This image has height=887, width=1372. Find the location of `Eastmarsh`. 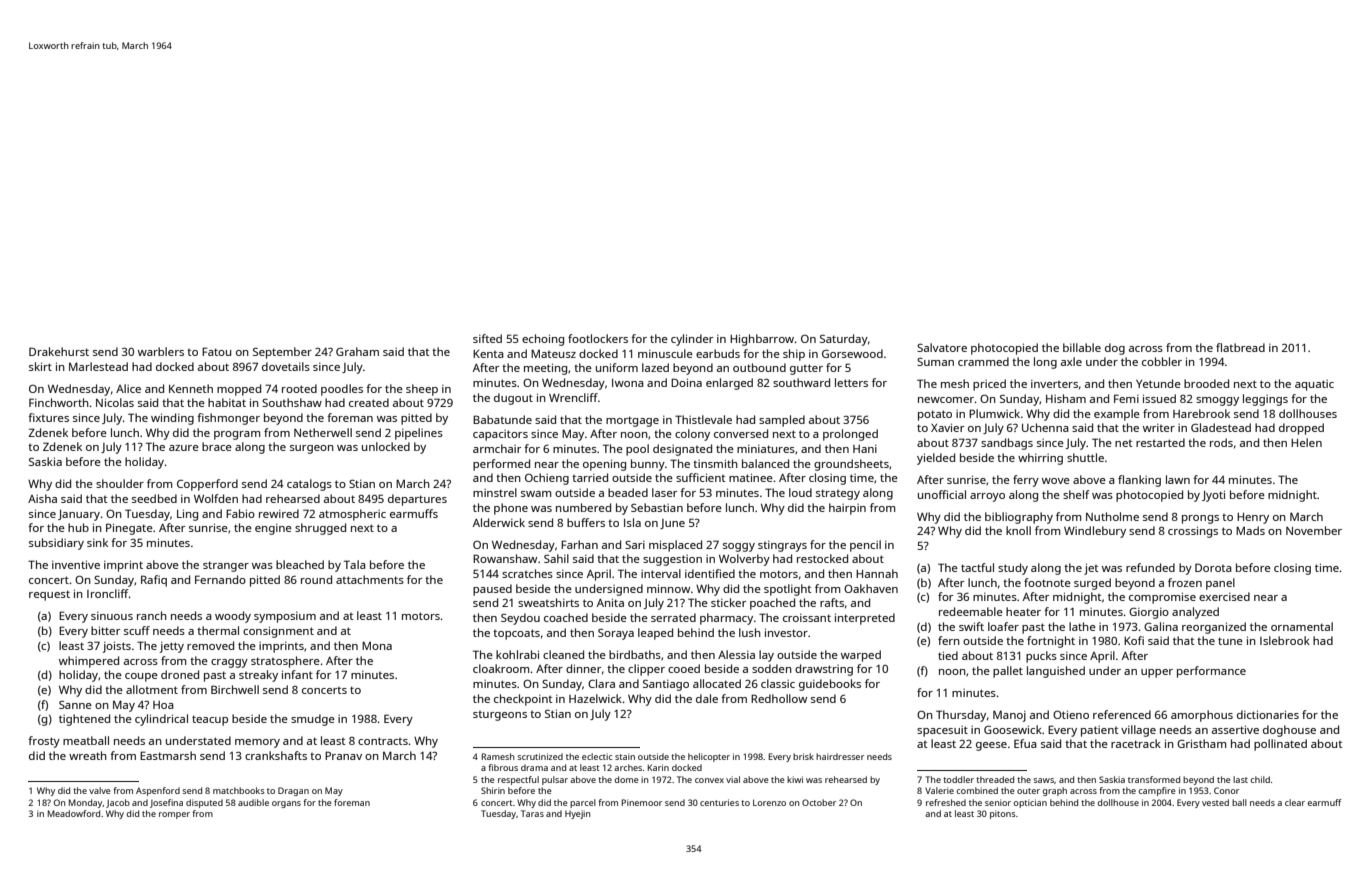

Eastmarsh is located at coordinates (168, 755).
